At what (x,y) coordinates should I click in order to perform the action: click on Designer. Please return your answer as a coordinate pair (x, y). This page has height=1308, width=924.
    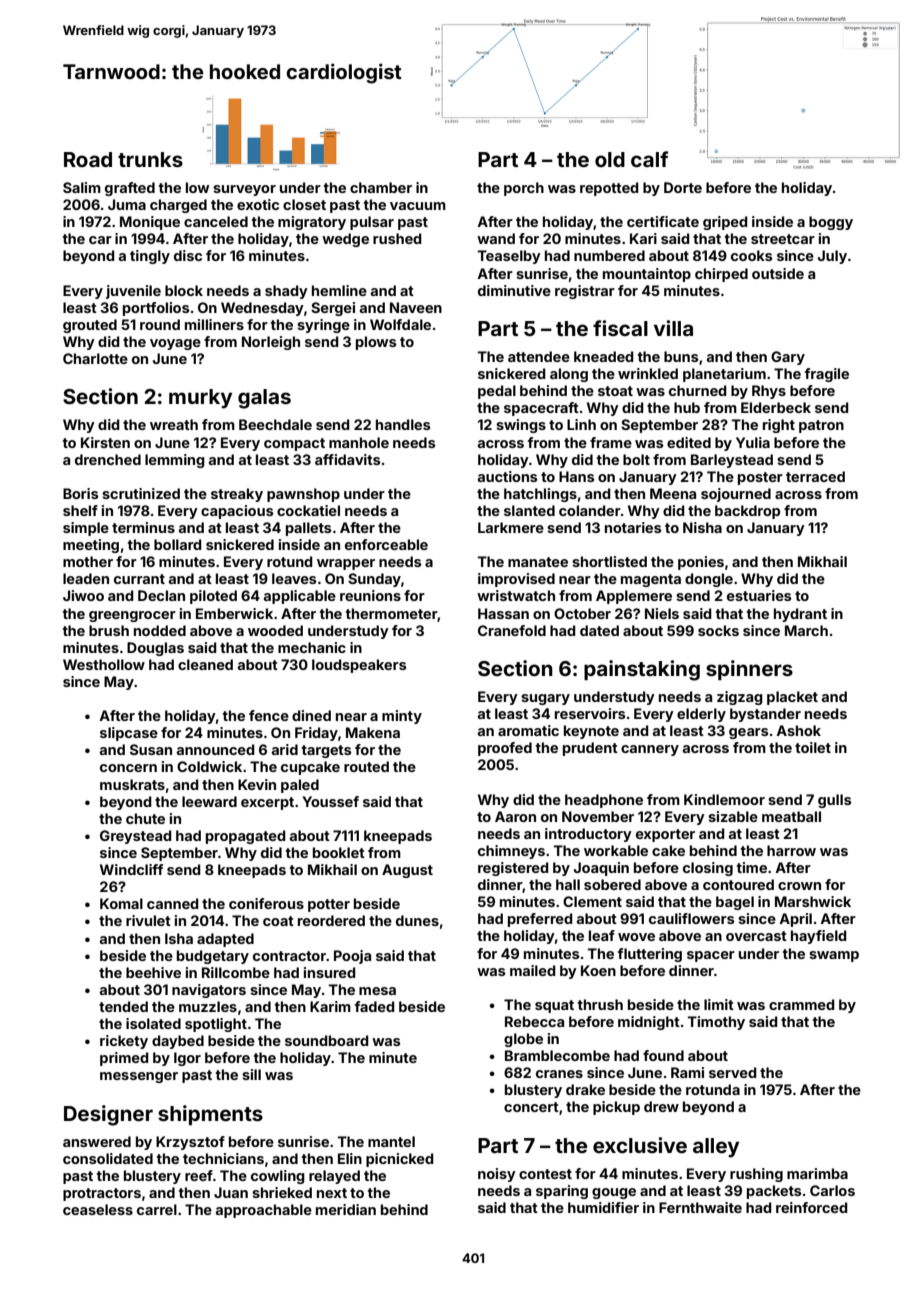
    Looking at the image, I should click on (108, 1115).
